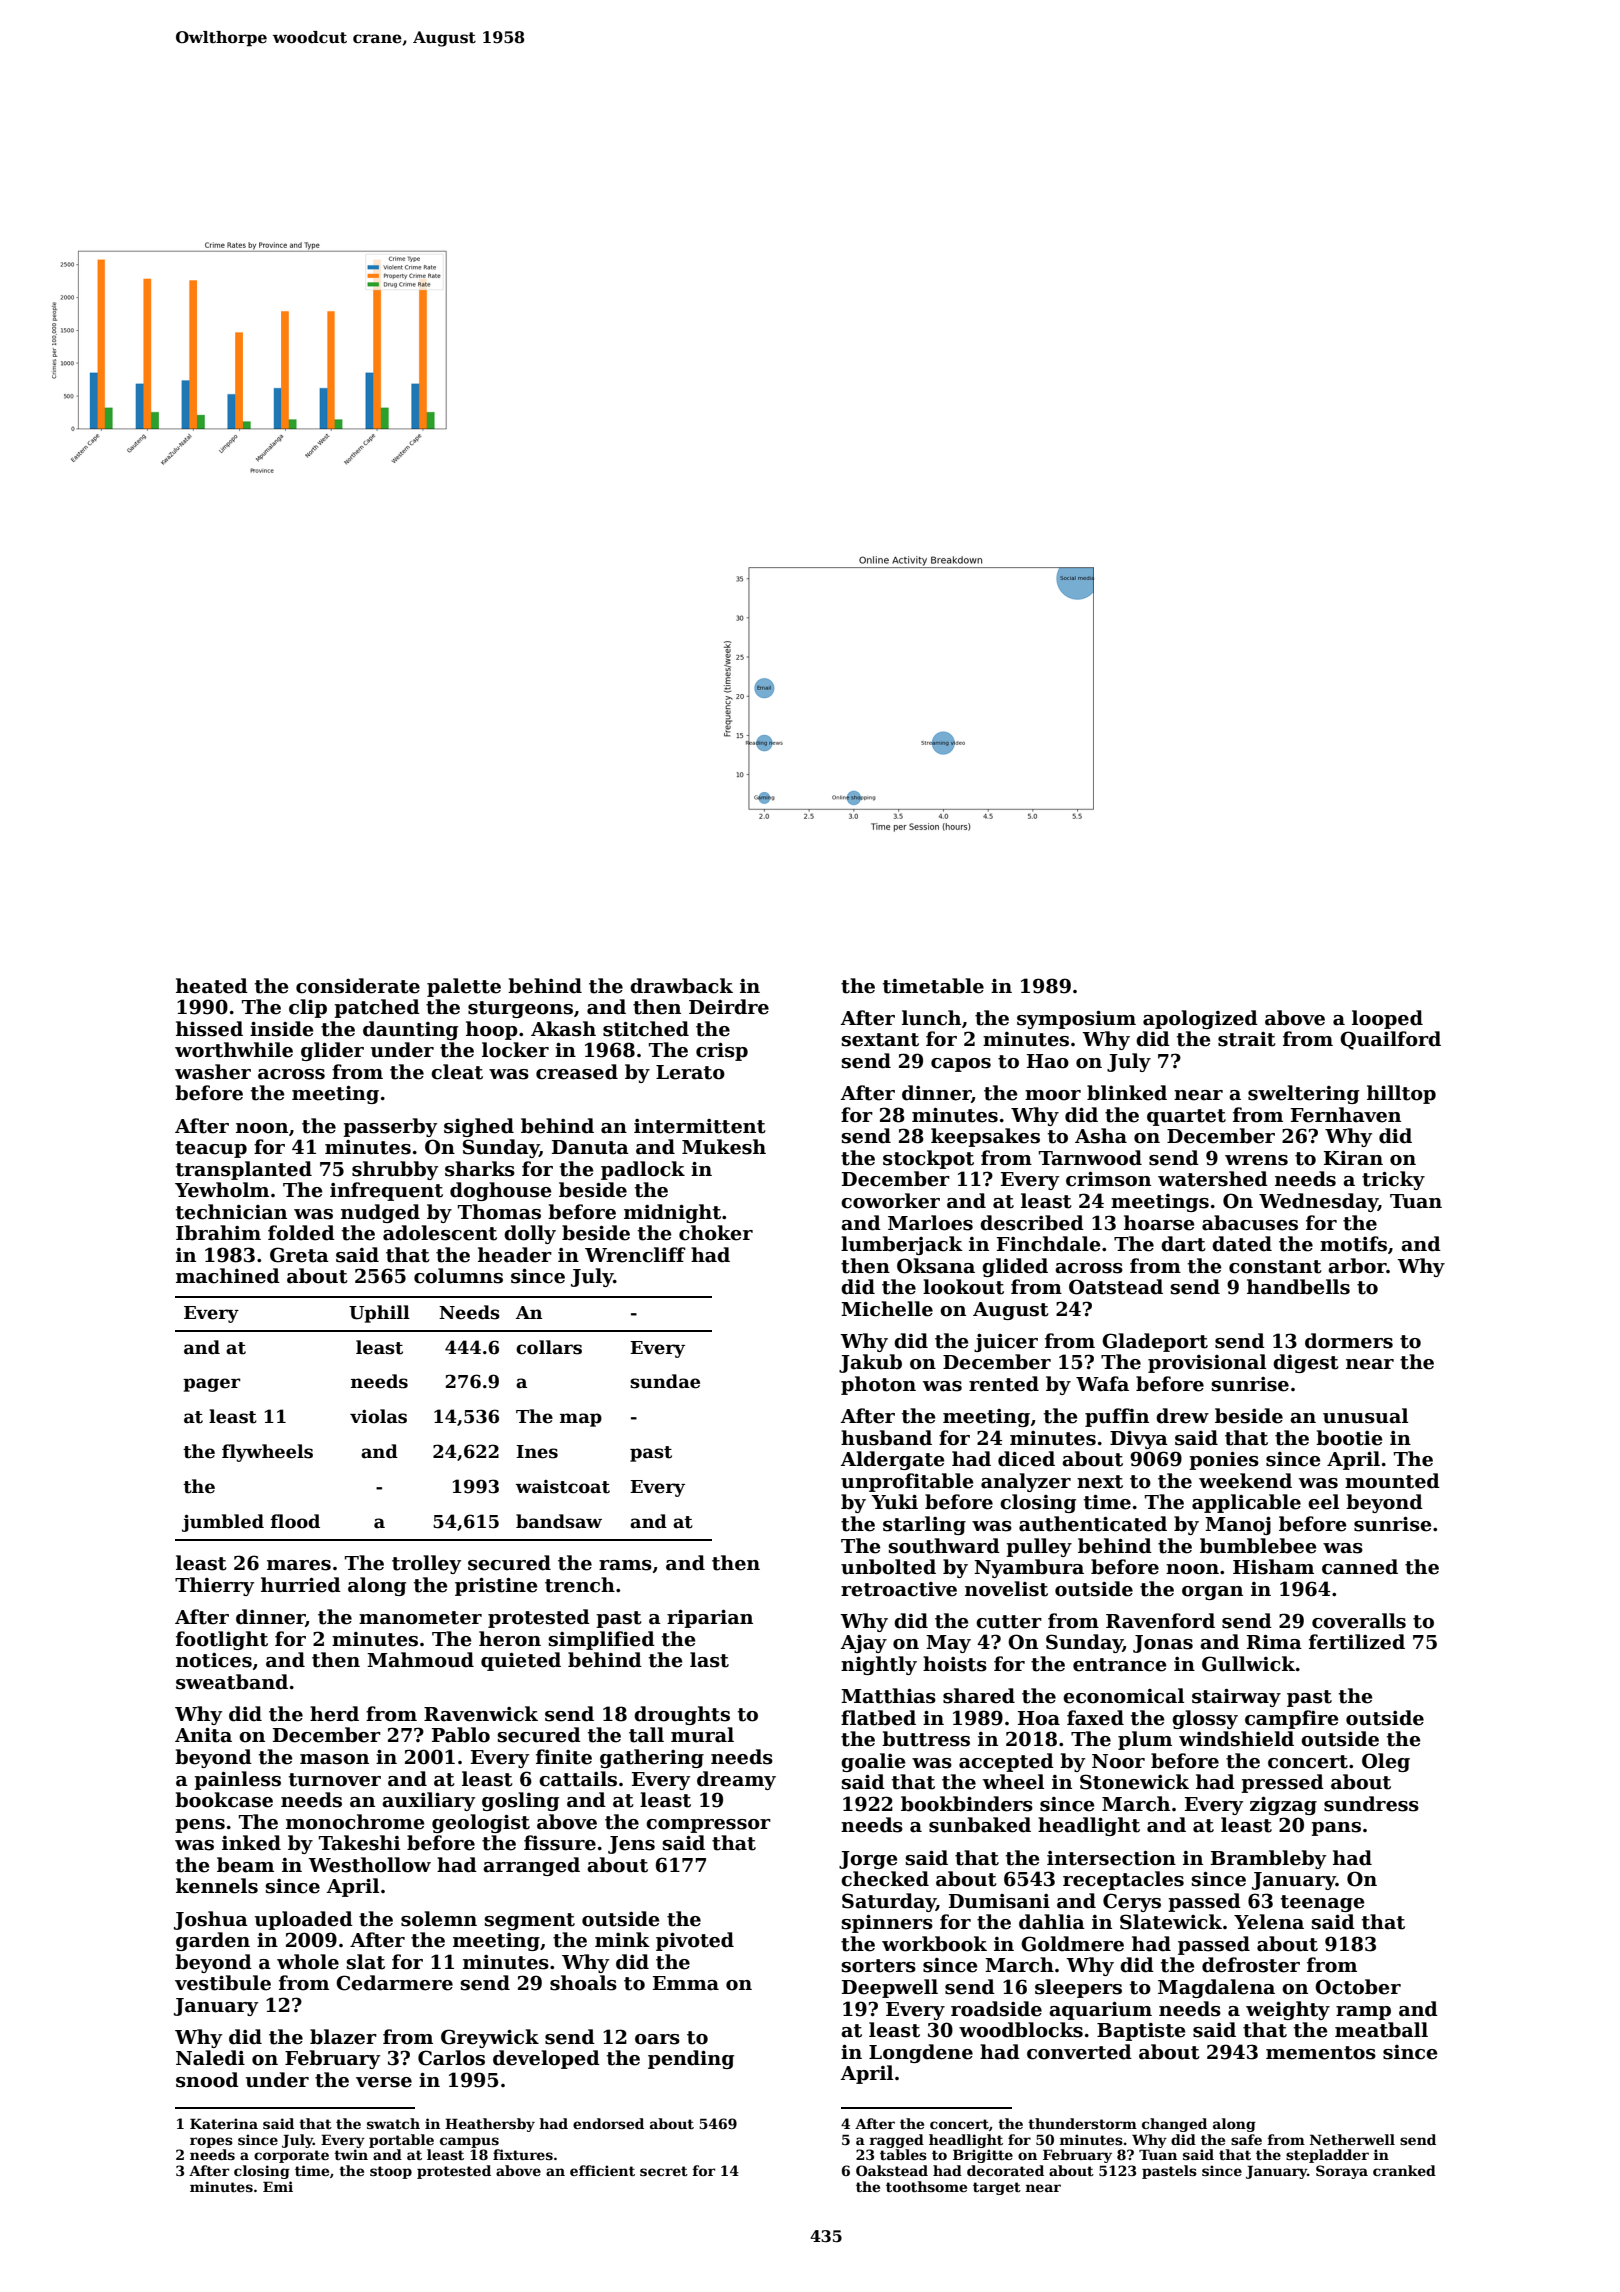  I want to click on bandsaw, so click(559, 1521).
